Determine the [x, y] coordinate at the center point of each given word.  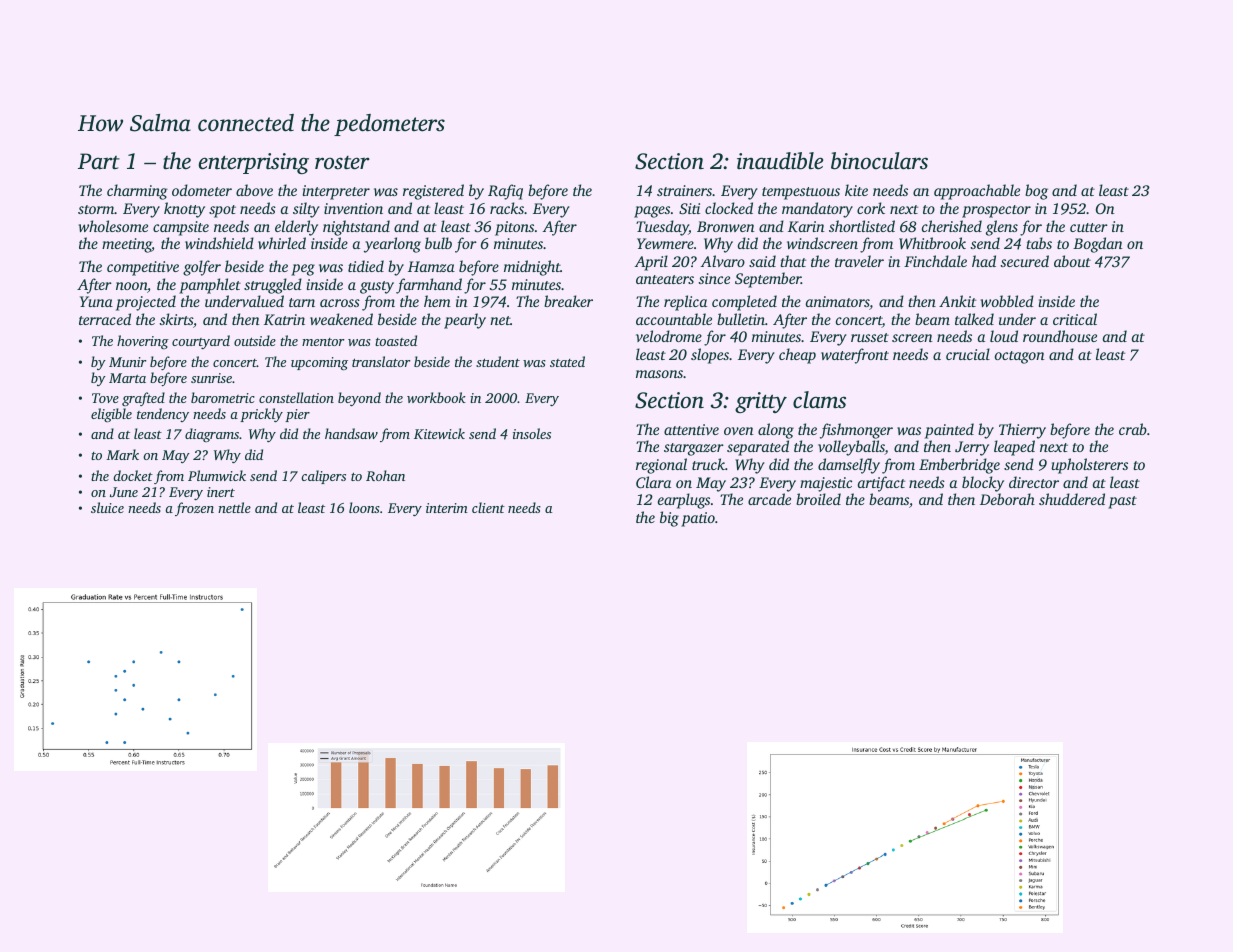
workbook [436, 397]
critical [1075, 319]
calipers [323, 477]
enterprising [254, 163]
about [1072, 261]
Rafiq [505, 192]
